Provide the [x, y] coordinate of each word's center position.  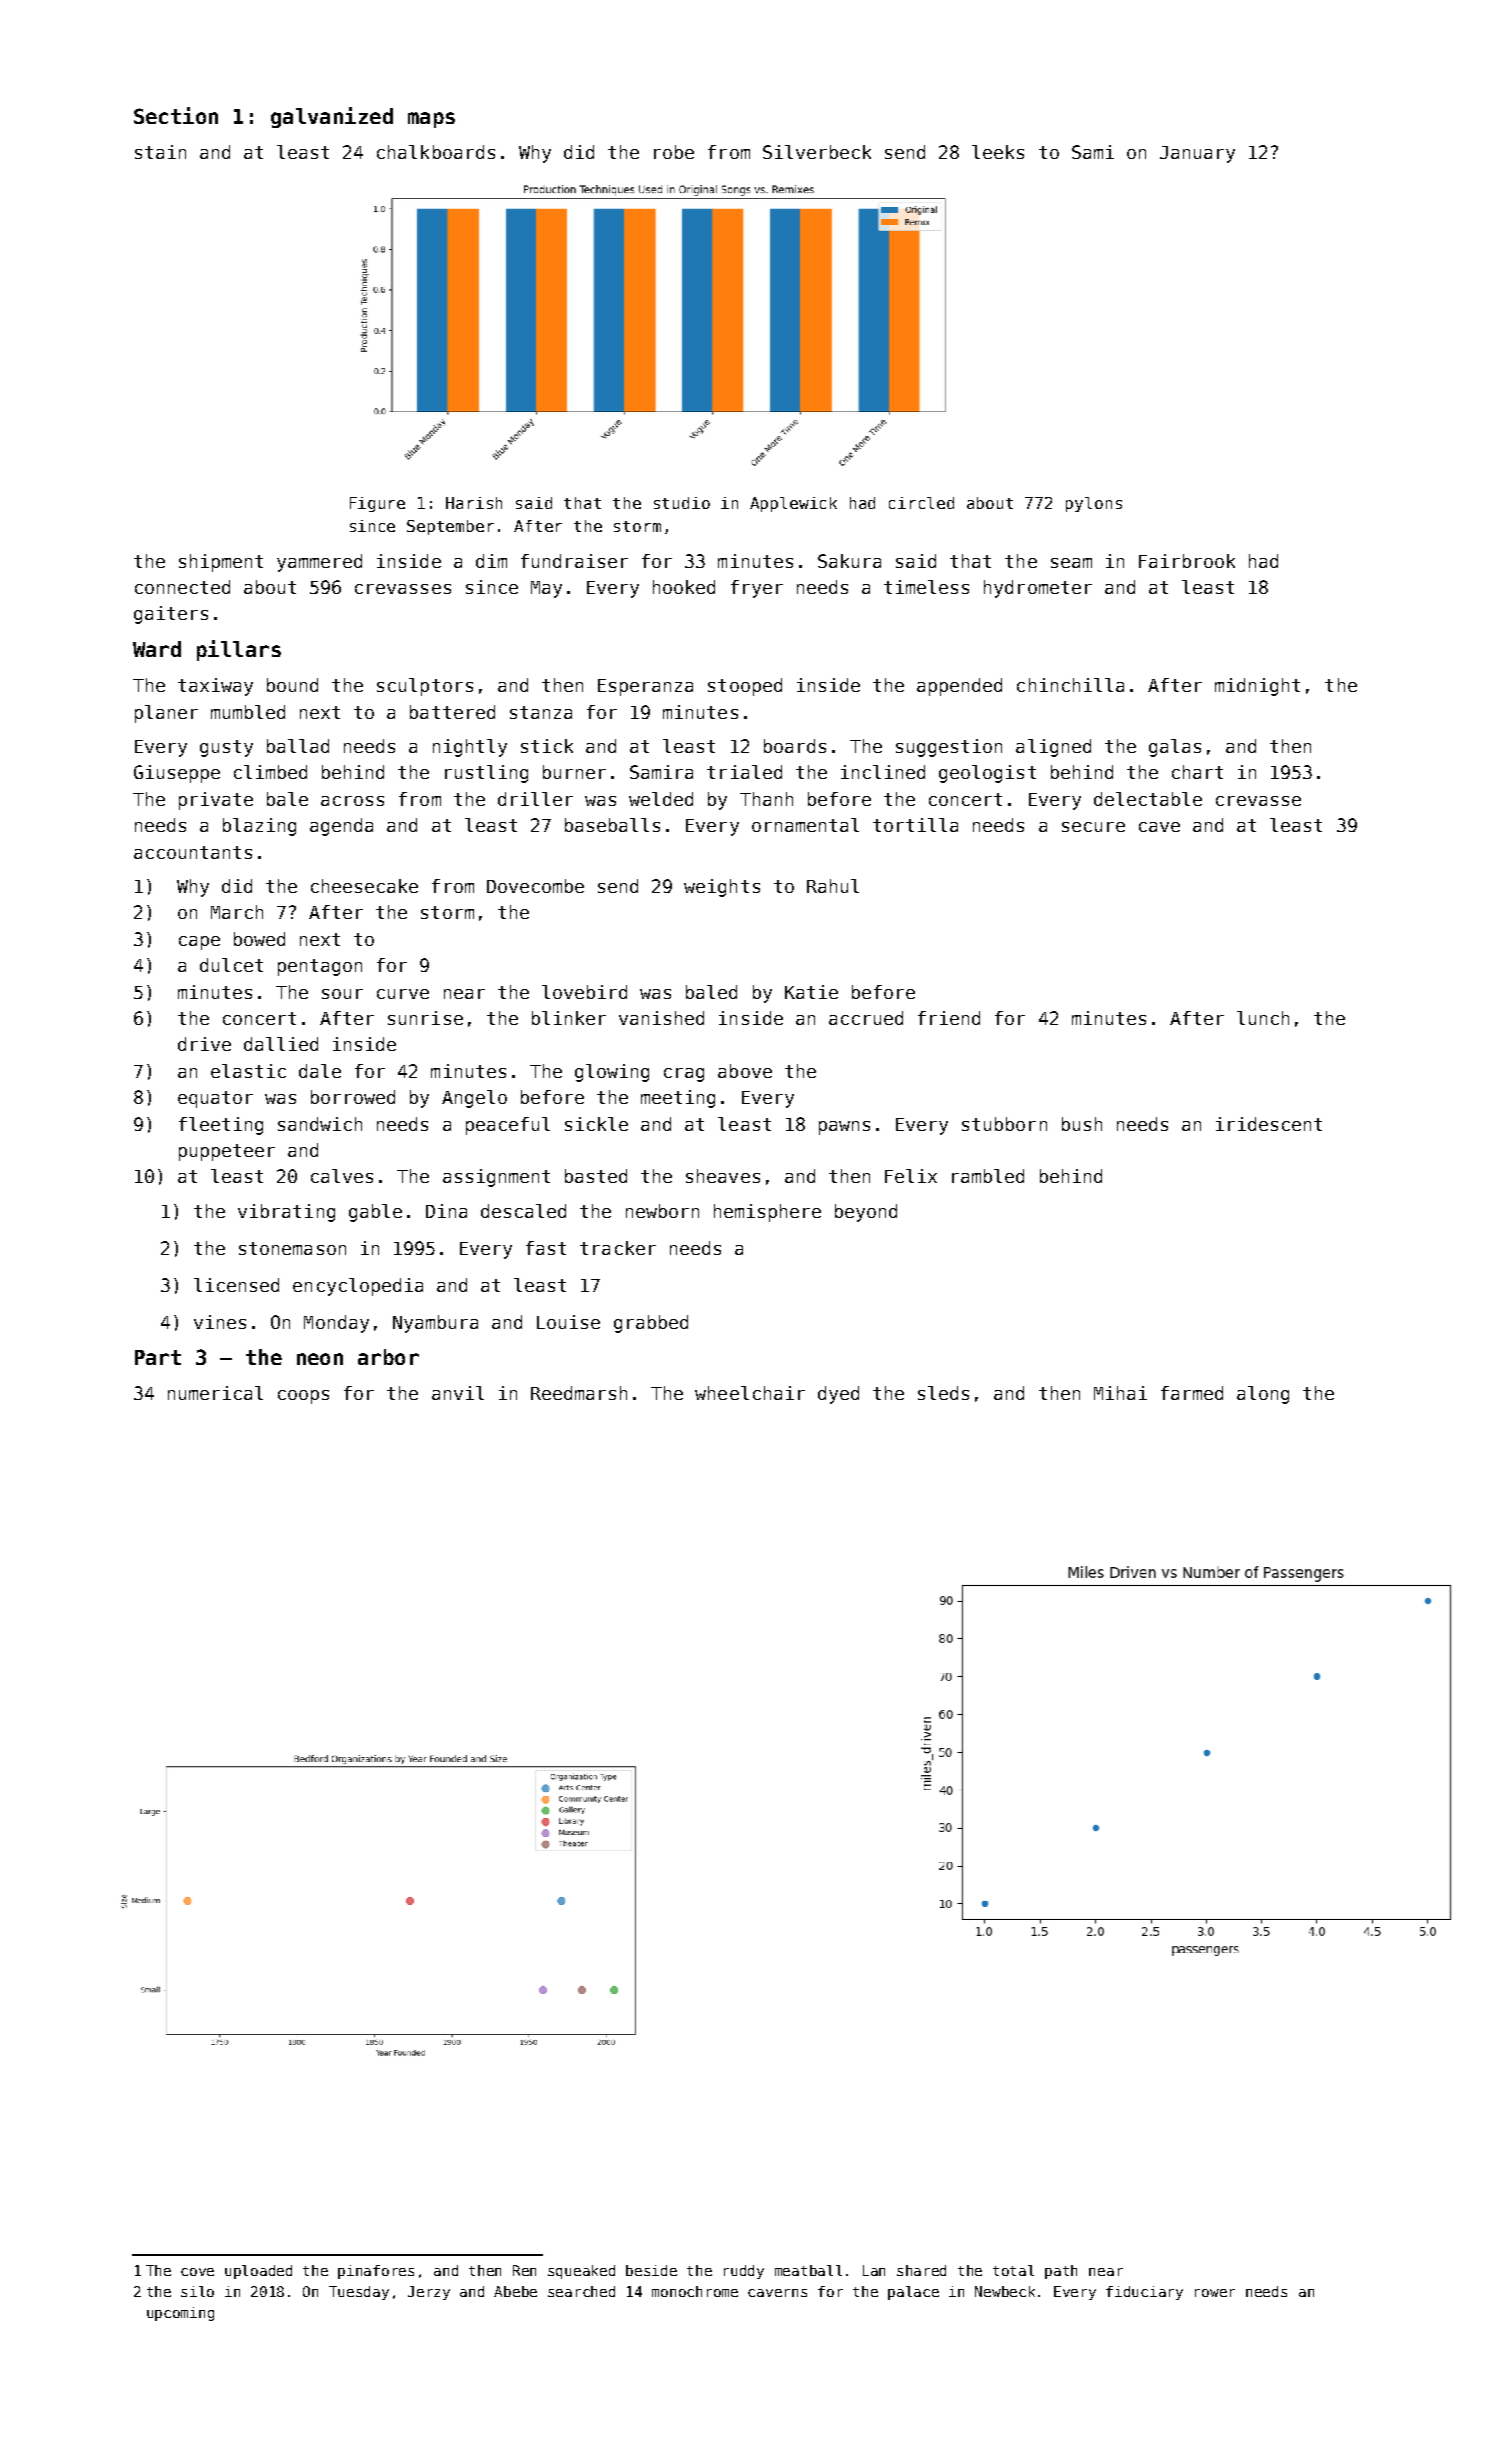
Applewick [793, 504]
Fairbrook [1187, 561]
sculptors [425, 687]
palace [913, 2293]
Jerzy [429, 2293]
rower [1215, 2293]
